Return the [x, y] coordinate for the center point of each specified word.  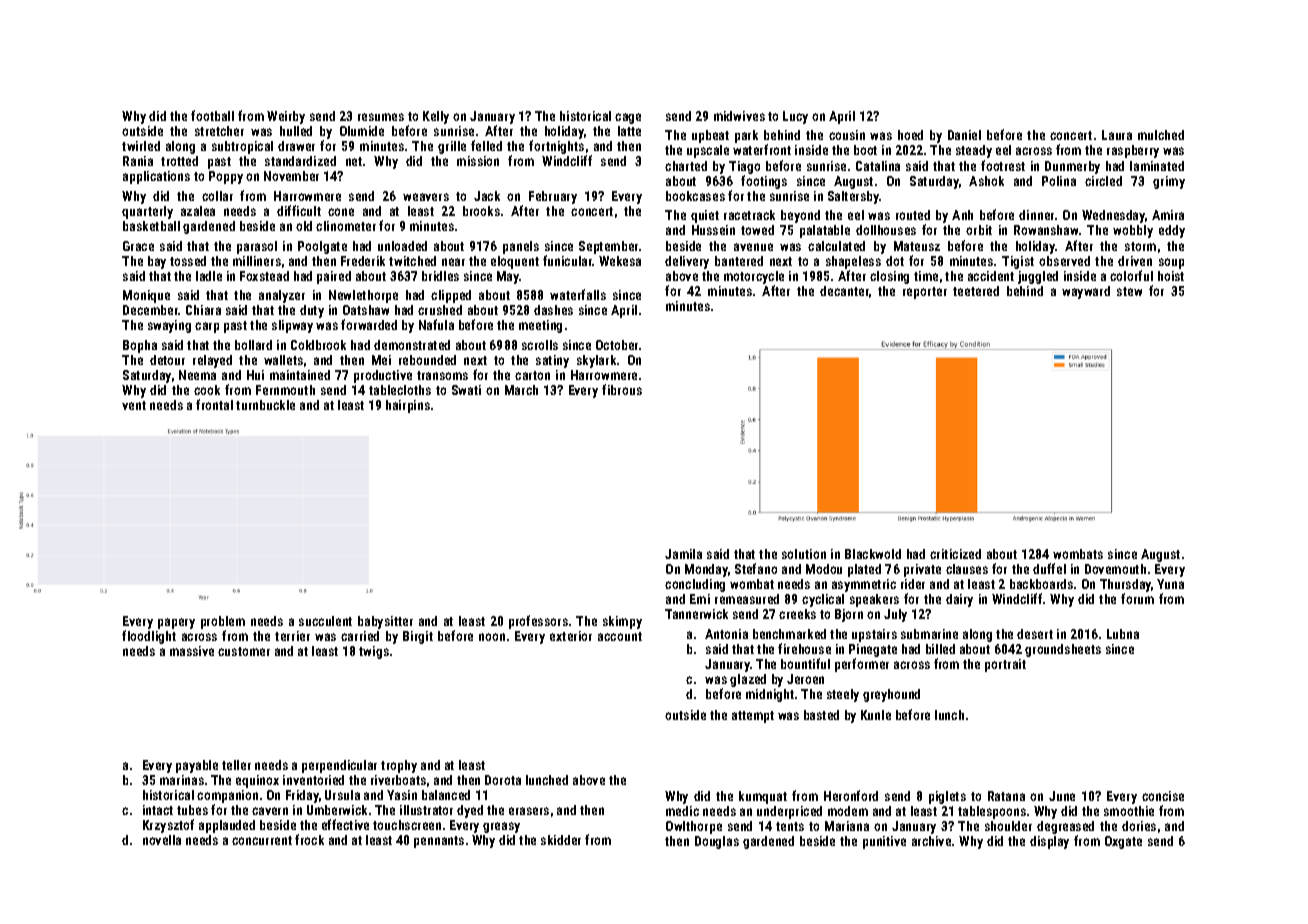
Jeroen [805, 679]
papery [176, 623]
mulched [1161, 135]
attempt [753, 717]
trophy [399, 766]
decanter [844, 291]
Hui [255, 375]
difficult [299, 210]
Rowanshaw [1046, 230]
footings [764, 182]
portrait [1005, 665]
